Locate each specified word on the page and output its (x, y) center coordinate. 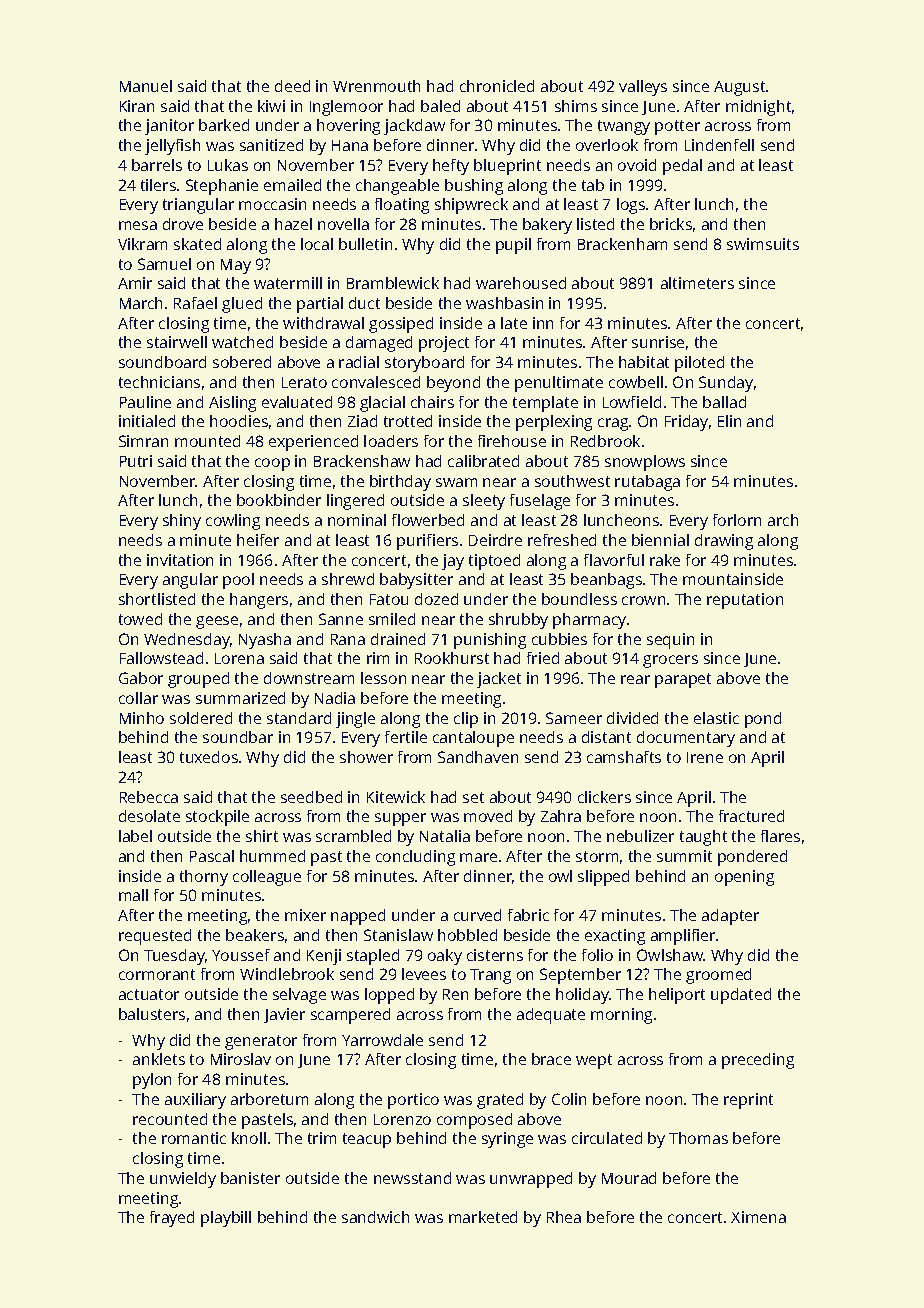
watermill (288, 283)
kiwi (271, 106)
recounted (170, 1119)
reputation (745, 601)
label (135, 836)
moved (488, 816)
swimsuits (763, 244)
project (444, 344)
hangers (259, 601)
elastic (716, 718)
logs (631, 206)
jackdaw (414, 127)
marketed (483, 1217)
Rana (348, 639)
